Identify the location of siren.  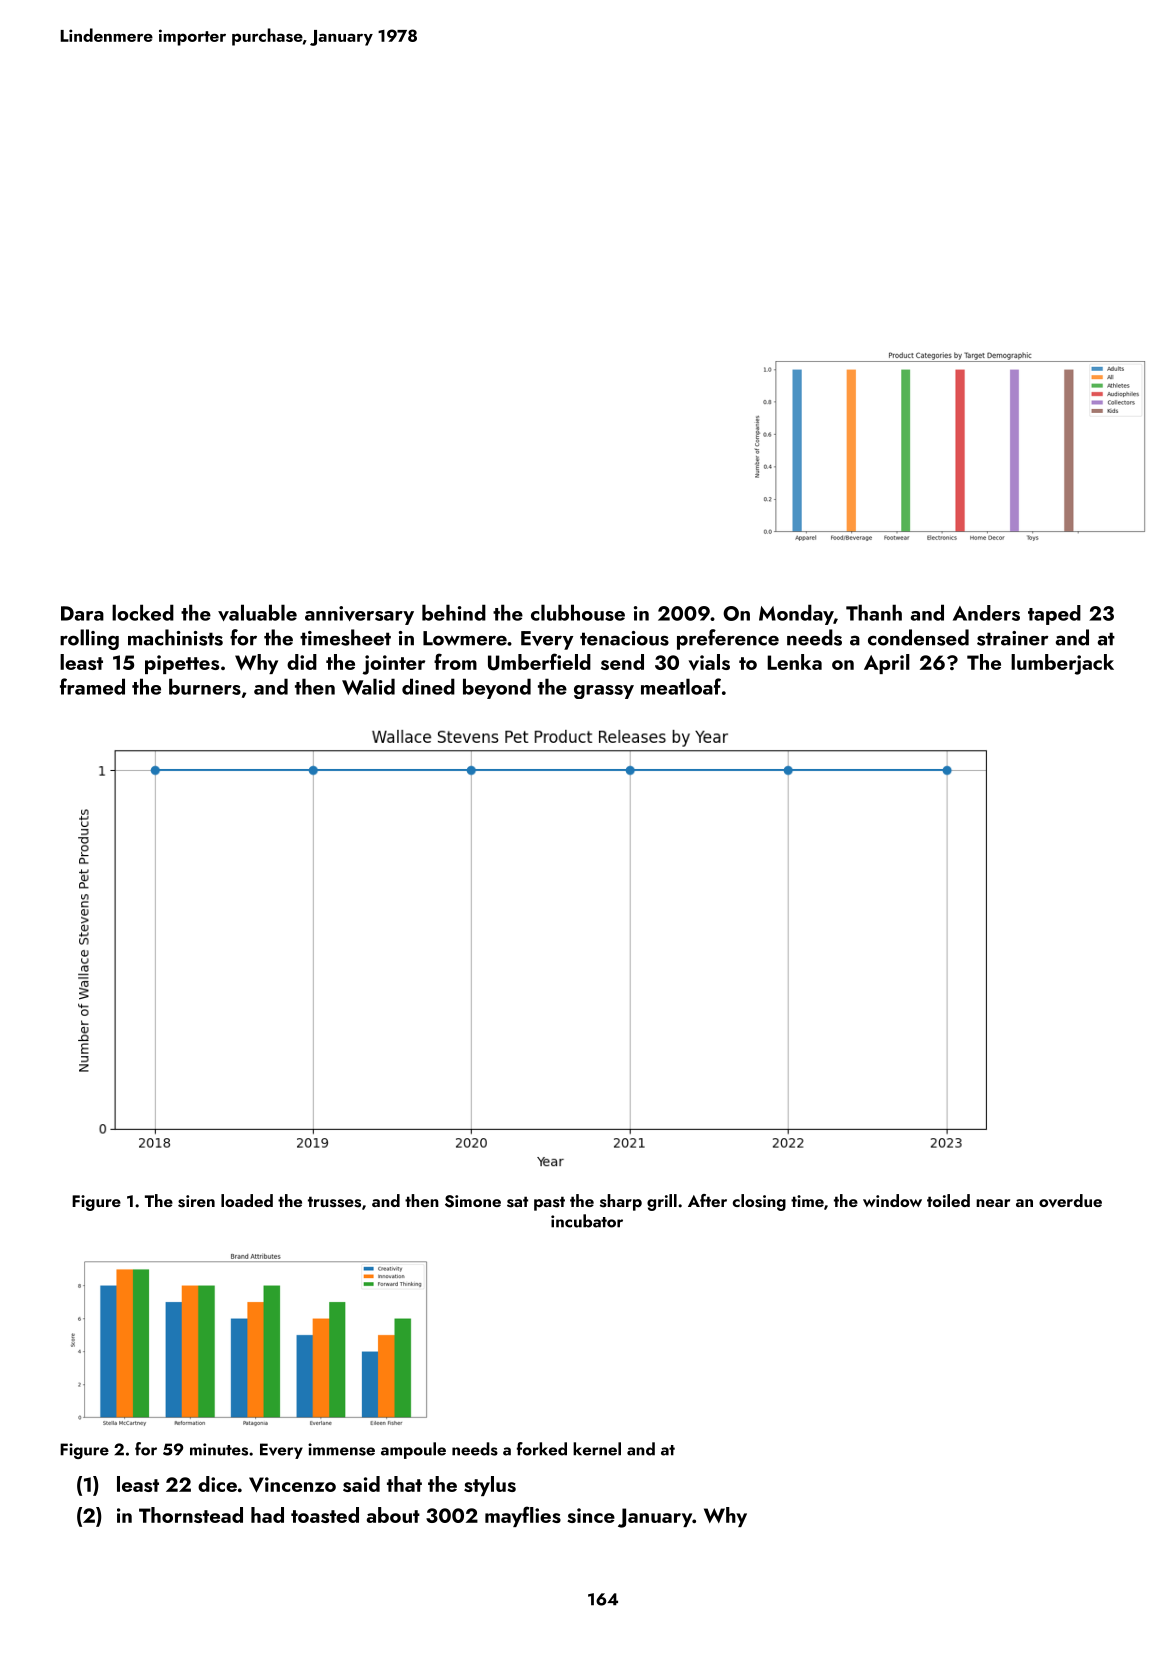
(196, 1201).
